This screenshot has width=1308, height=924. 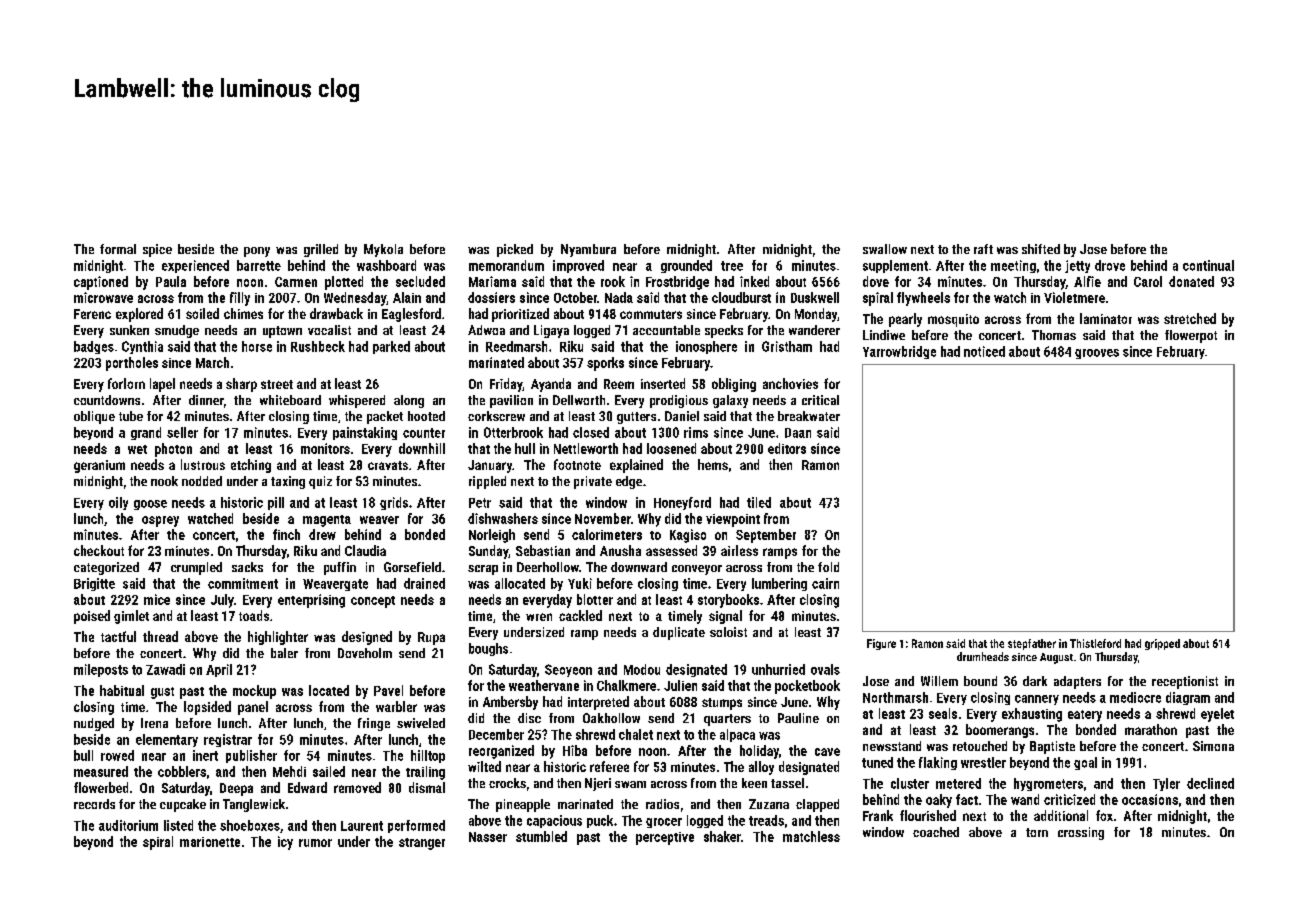 What do you see at coordinates (730, 401) in the screenshot?
I see `galaxy` at bounding box center [730, 401].
